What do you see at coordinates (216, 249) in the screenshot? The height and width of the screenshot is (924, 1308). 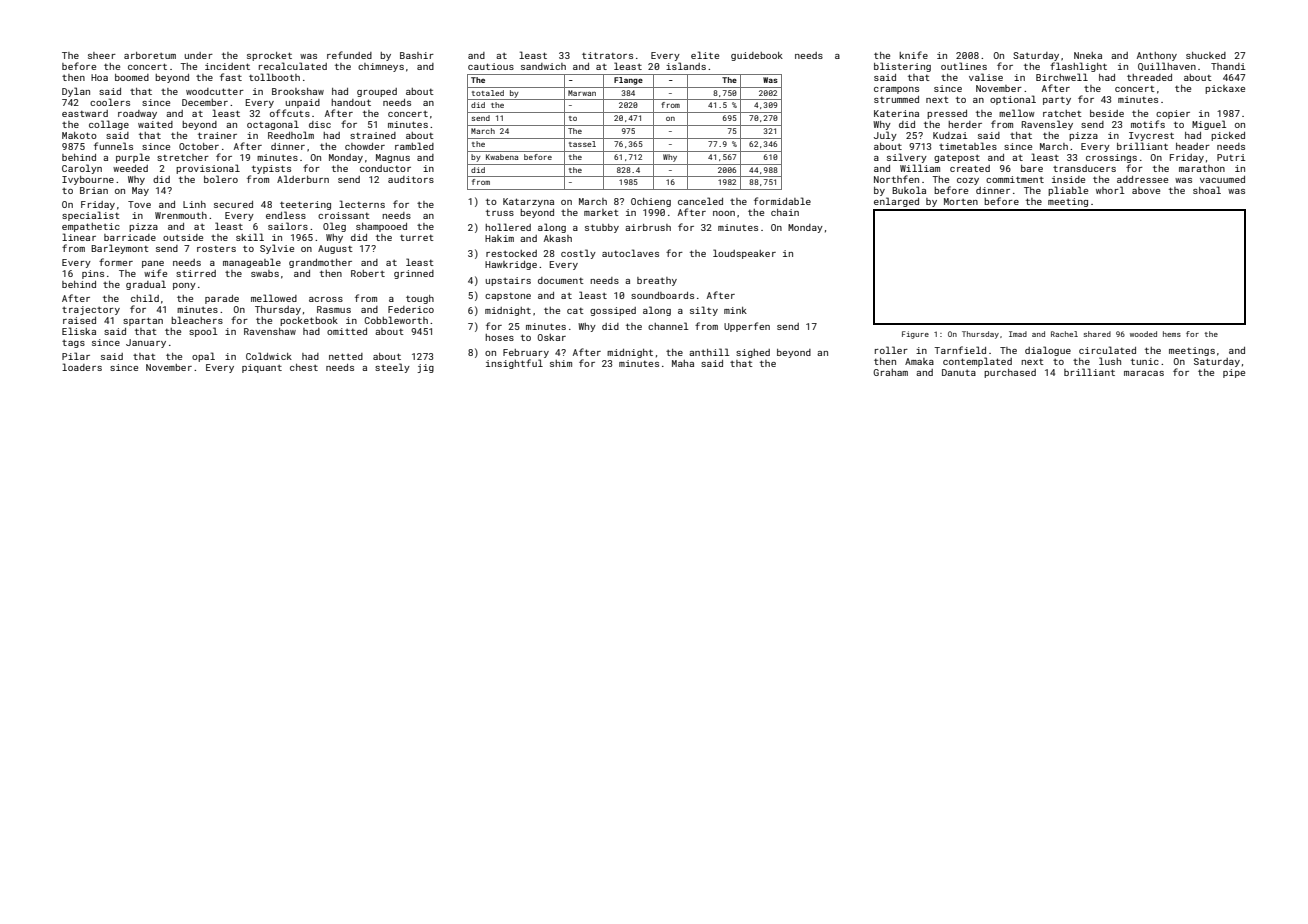 I see `rosters` at bounding box center [216, 249].
